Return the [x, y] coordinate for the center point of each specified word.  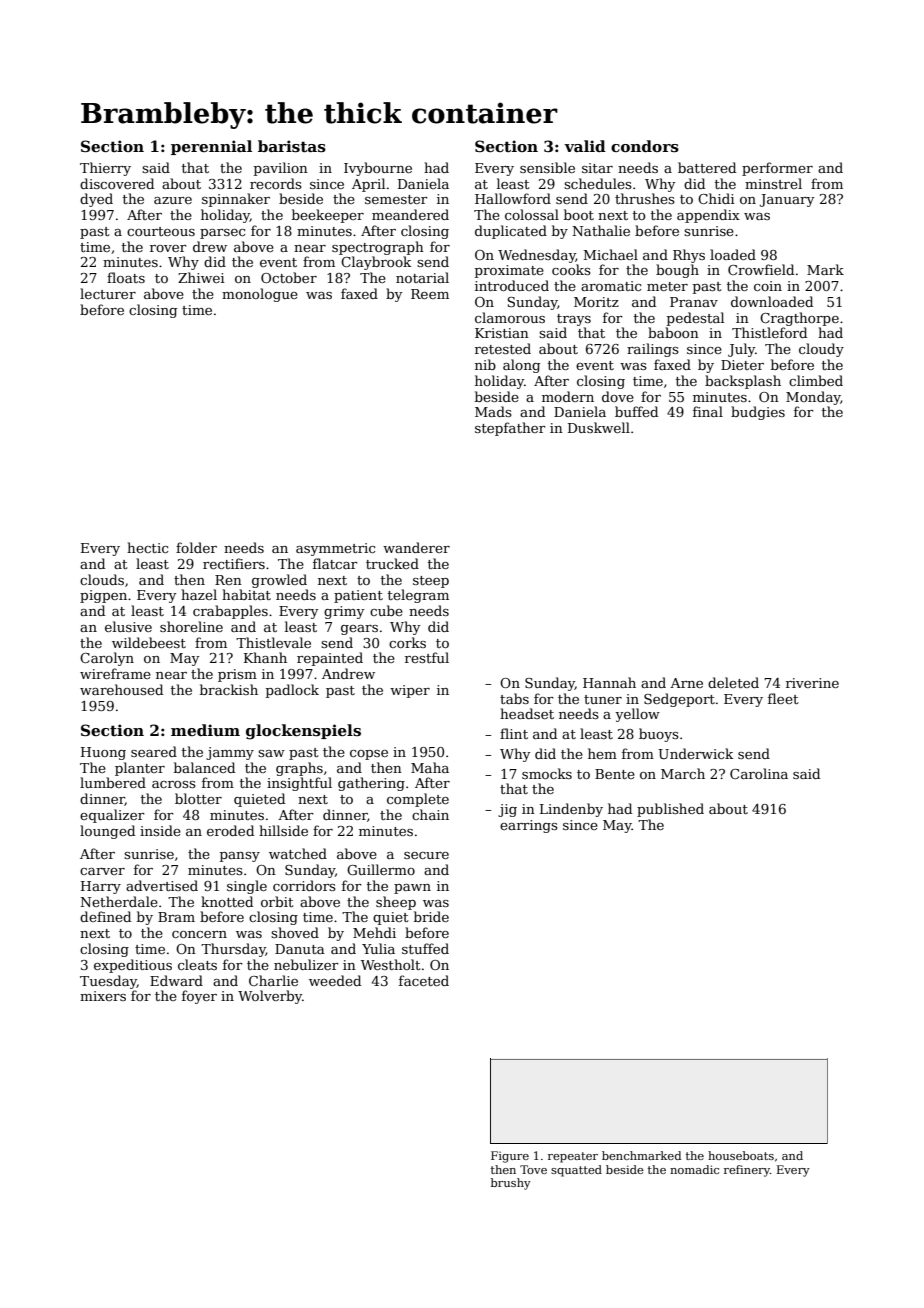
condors [645, 146]
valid [585, 146]
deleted [733, 682]
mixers [103, 996]
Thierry [105, 169]
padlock [292, 691]
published [670, 810]
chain [430, 814]
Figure [510, 1157]
